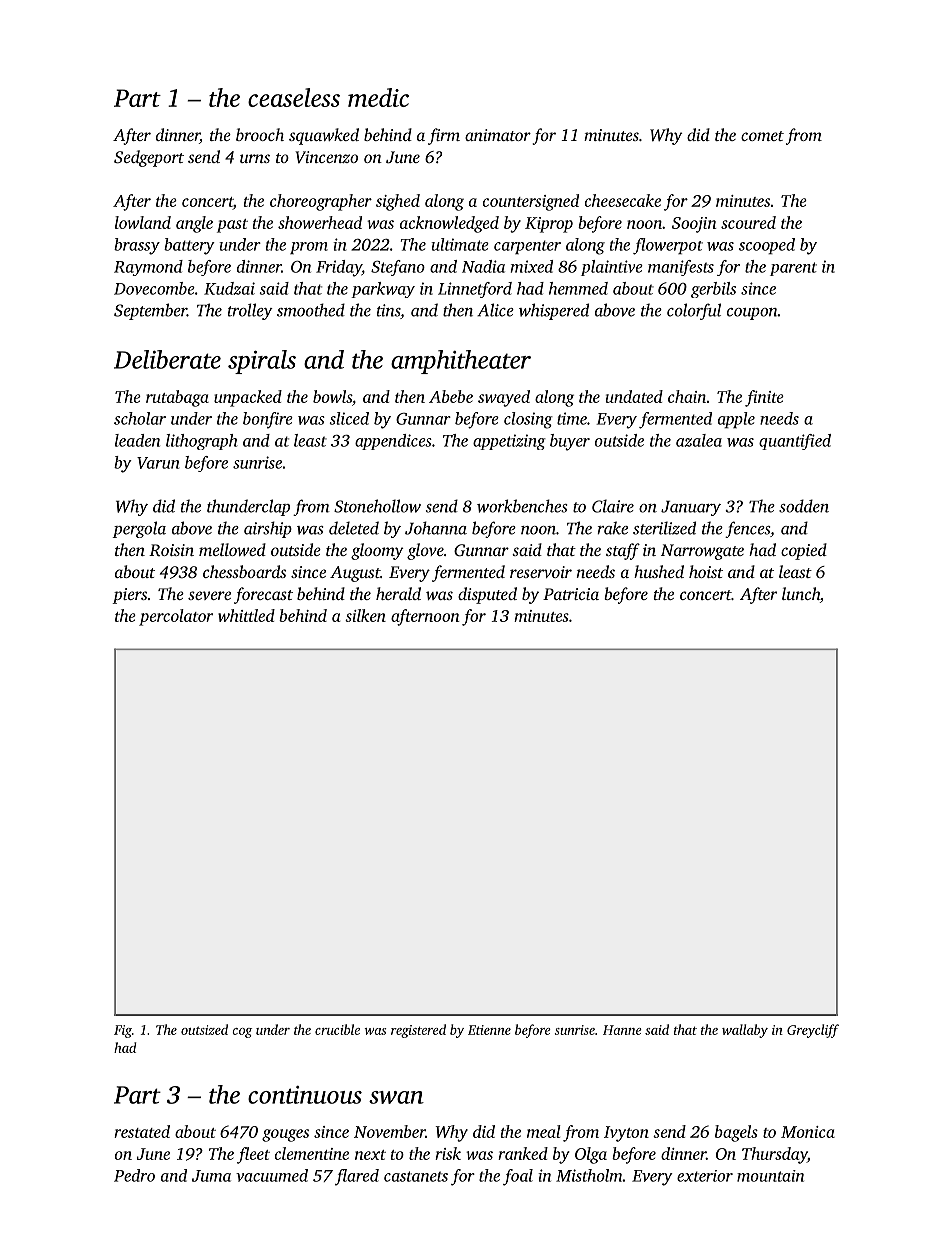 The height and width of the page is (1233, 952). Describe the element at coordinates (795, 442) in the page. I see `quantified` at that location.
